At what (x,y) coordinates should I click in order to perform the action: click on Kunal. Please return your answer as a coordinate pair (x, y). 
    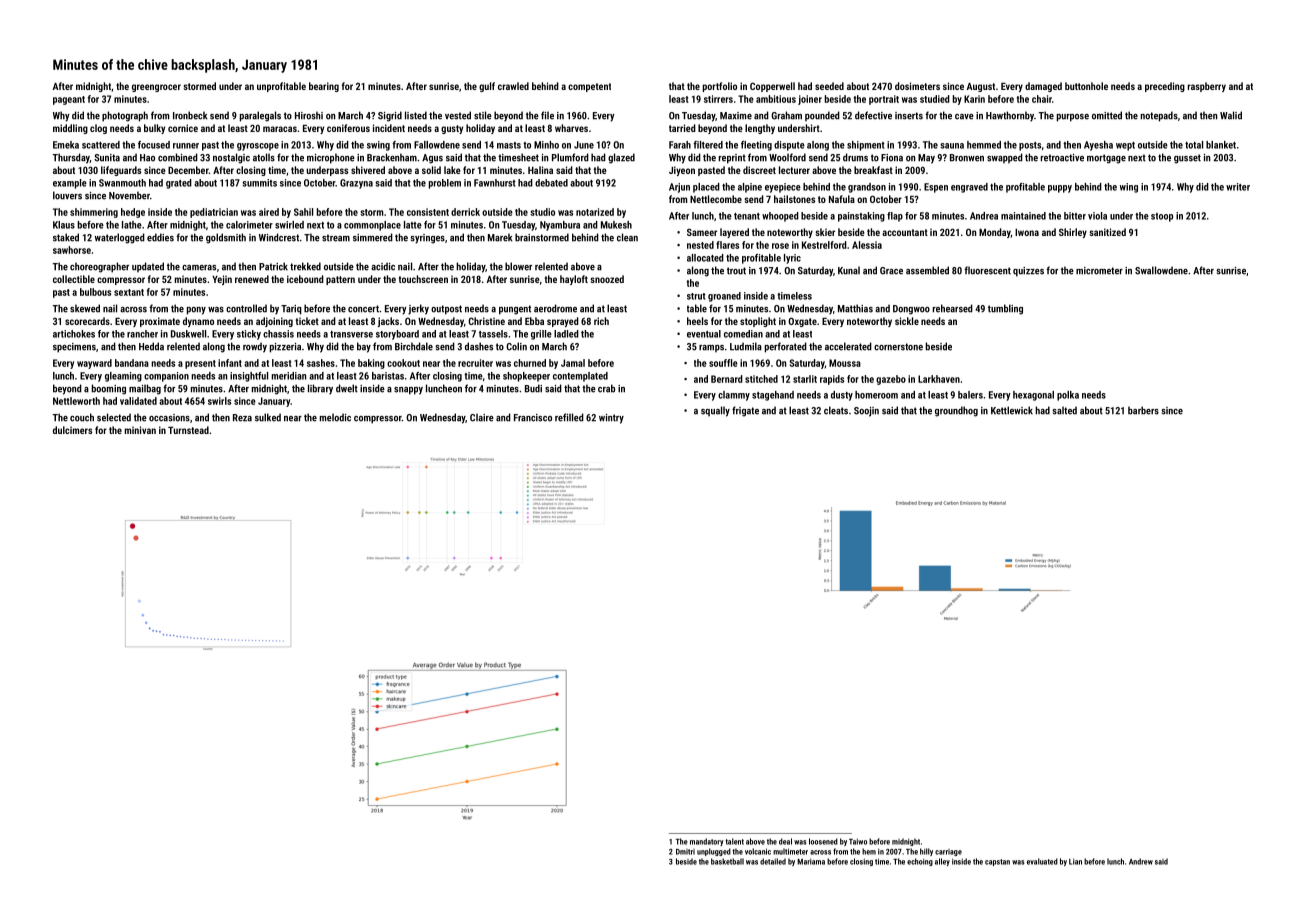
    Looking at the image, I should click on (849, 270).
